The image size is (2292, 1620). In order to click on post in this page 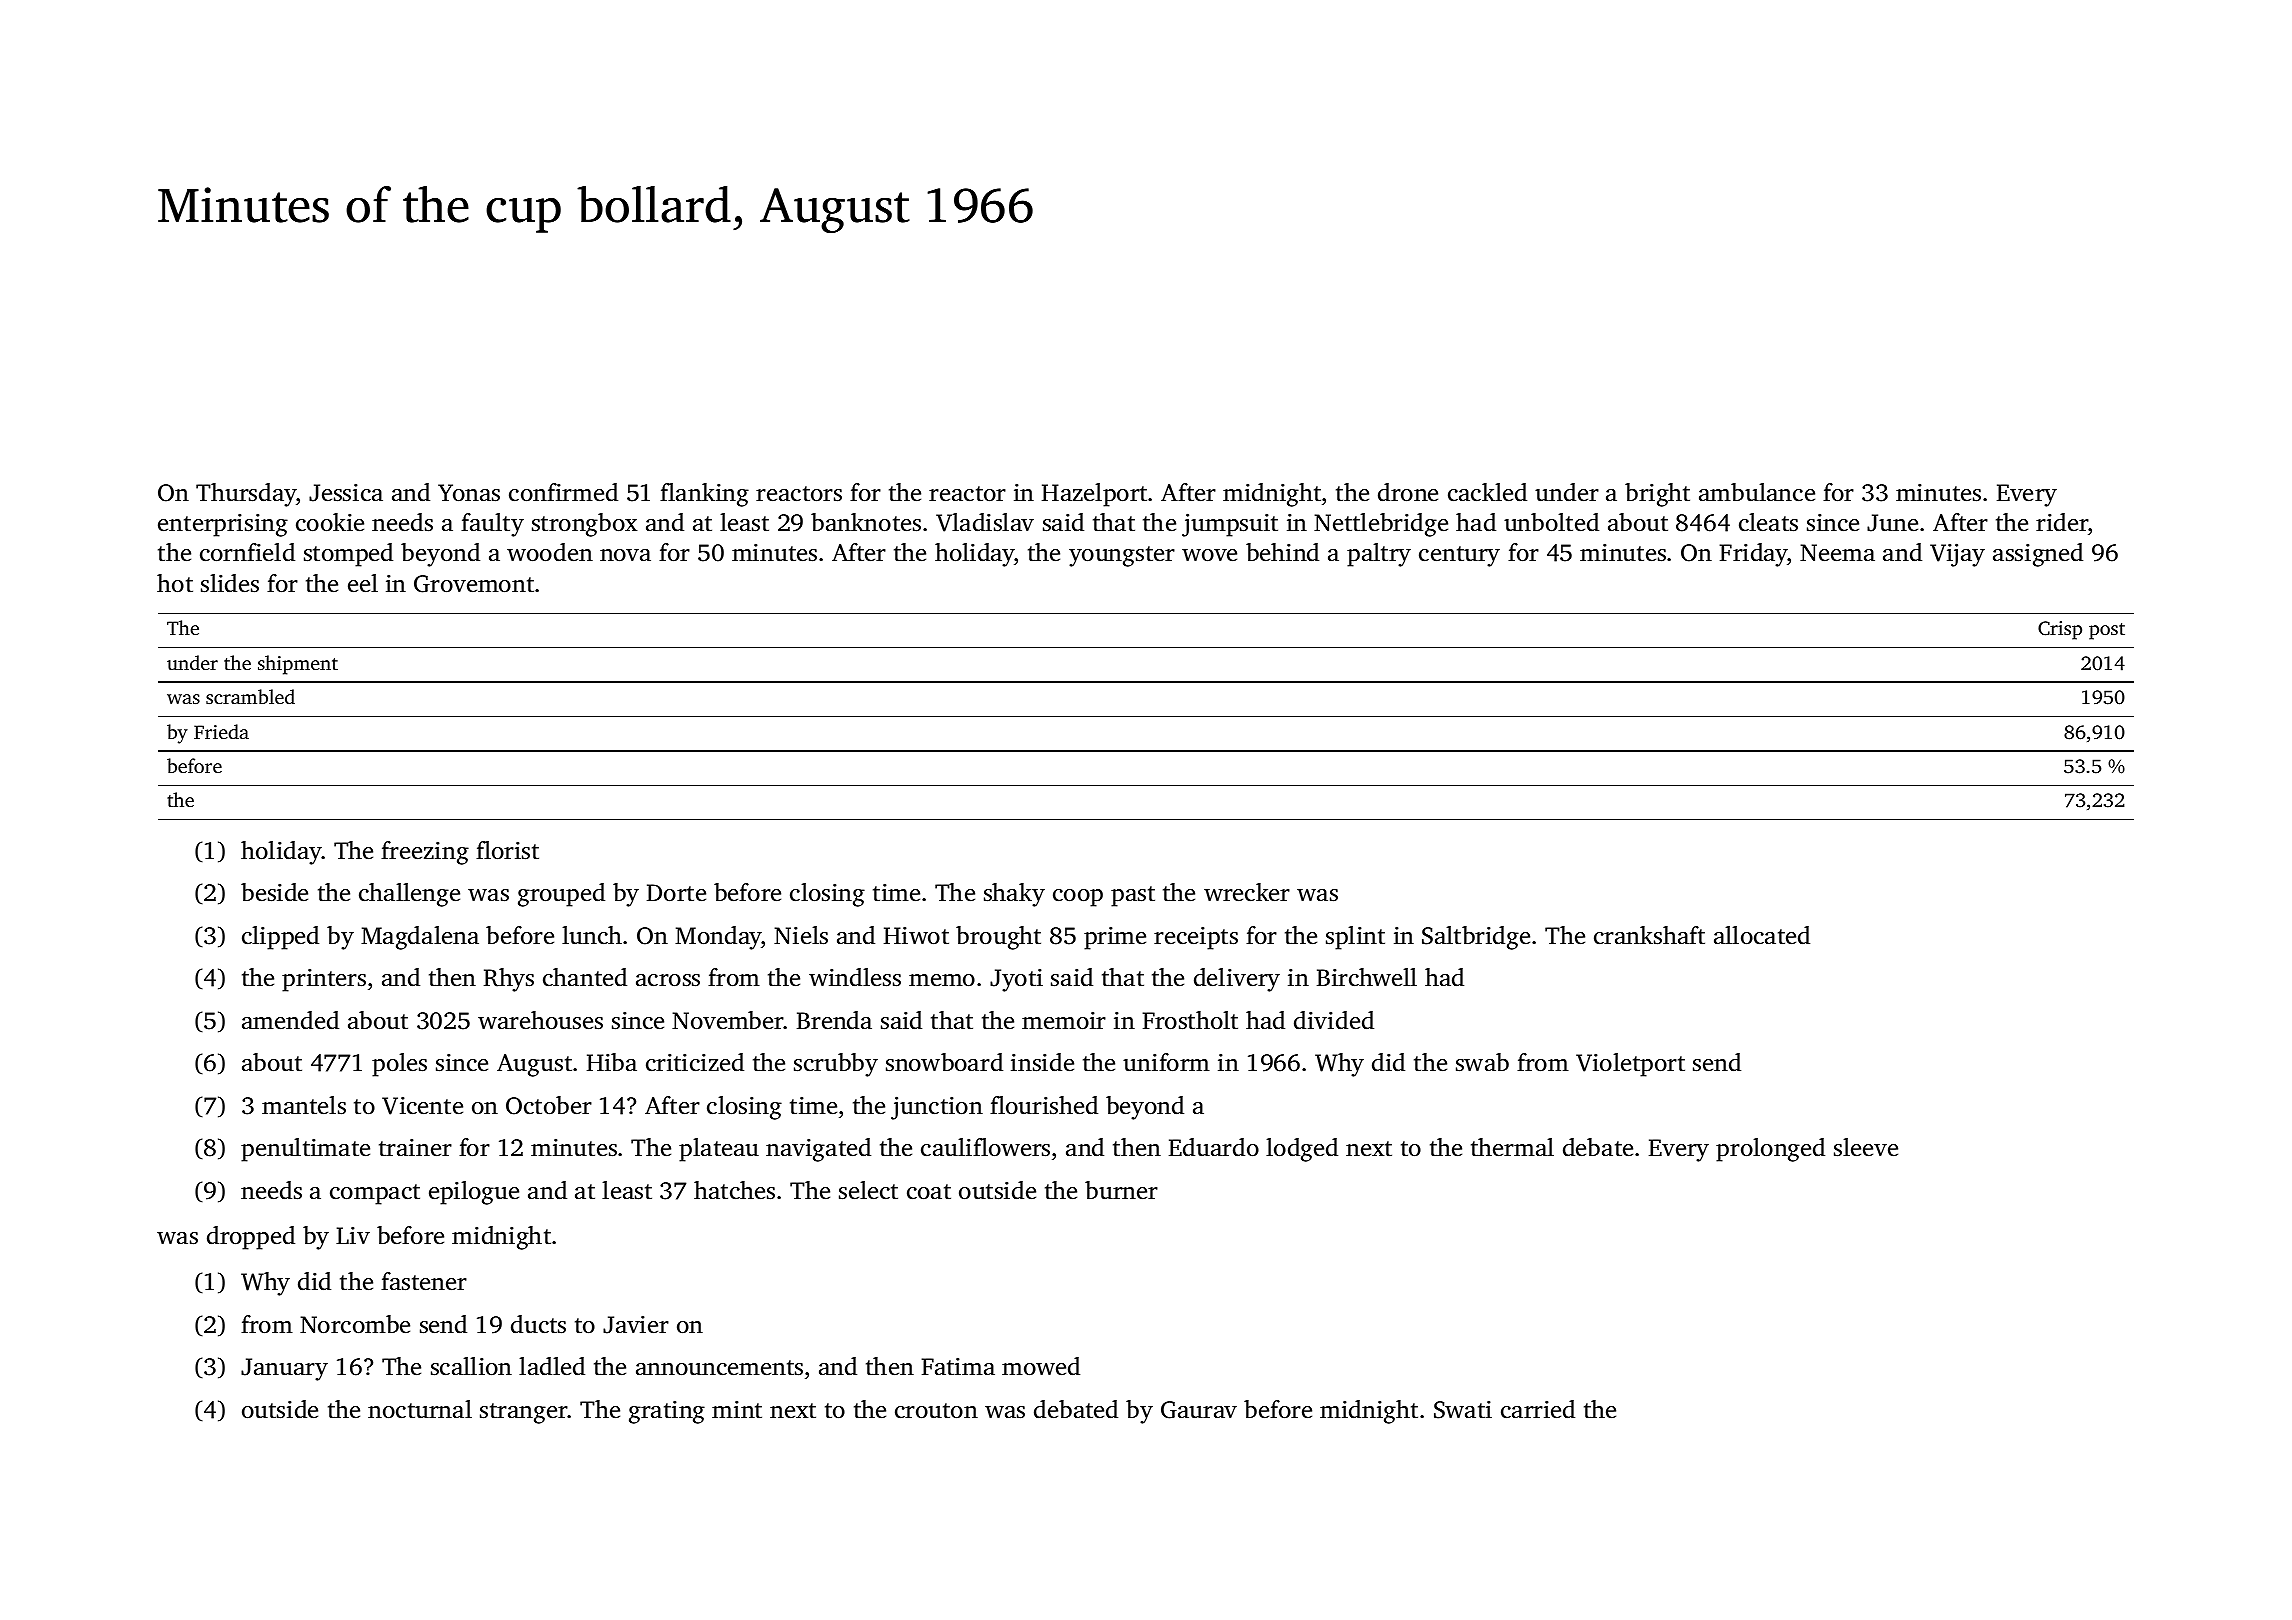, I will do `click(2107, 631)`.
